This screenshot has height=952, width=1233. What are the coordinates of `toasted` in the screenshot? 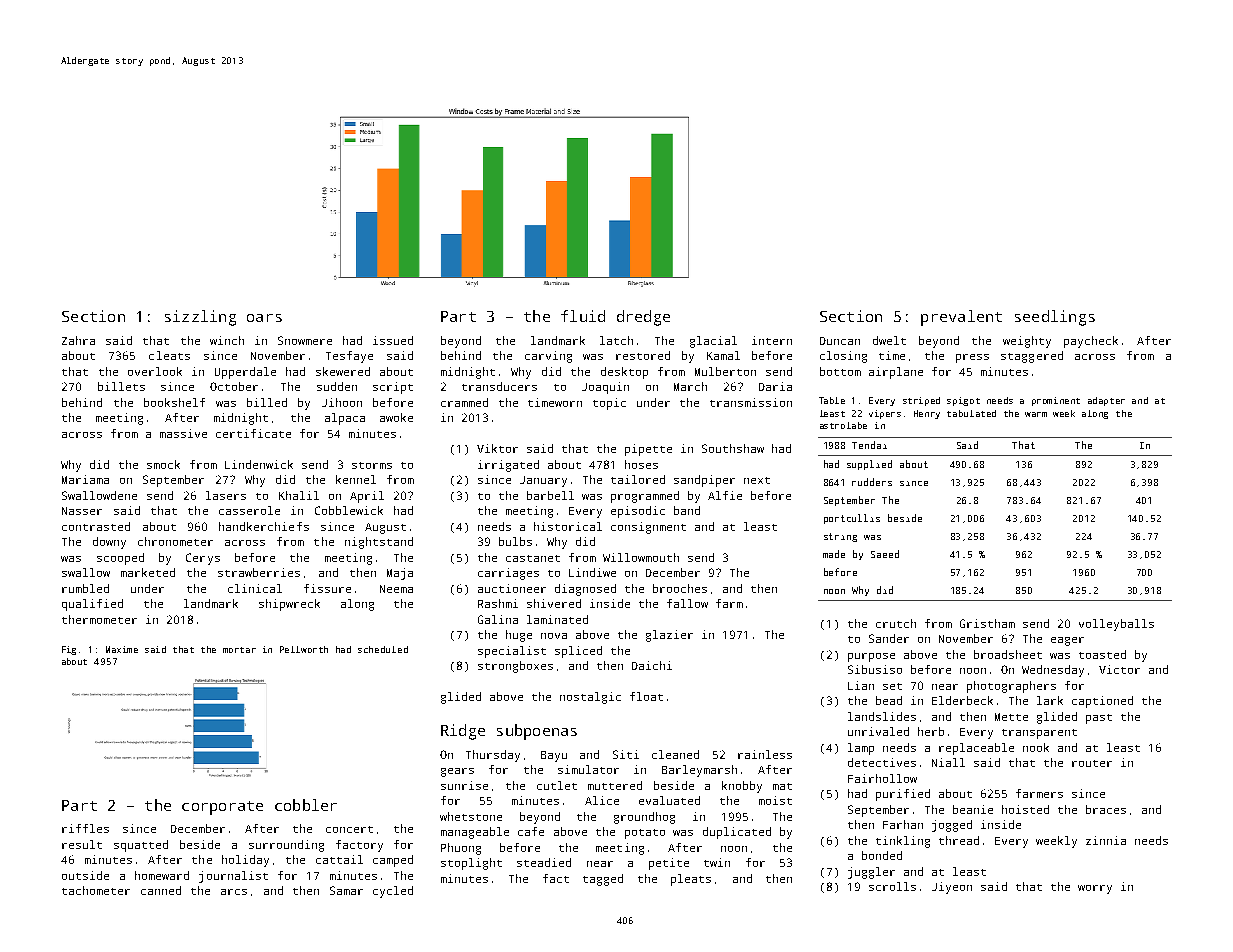 It's located at (1102, 654).
